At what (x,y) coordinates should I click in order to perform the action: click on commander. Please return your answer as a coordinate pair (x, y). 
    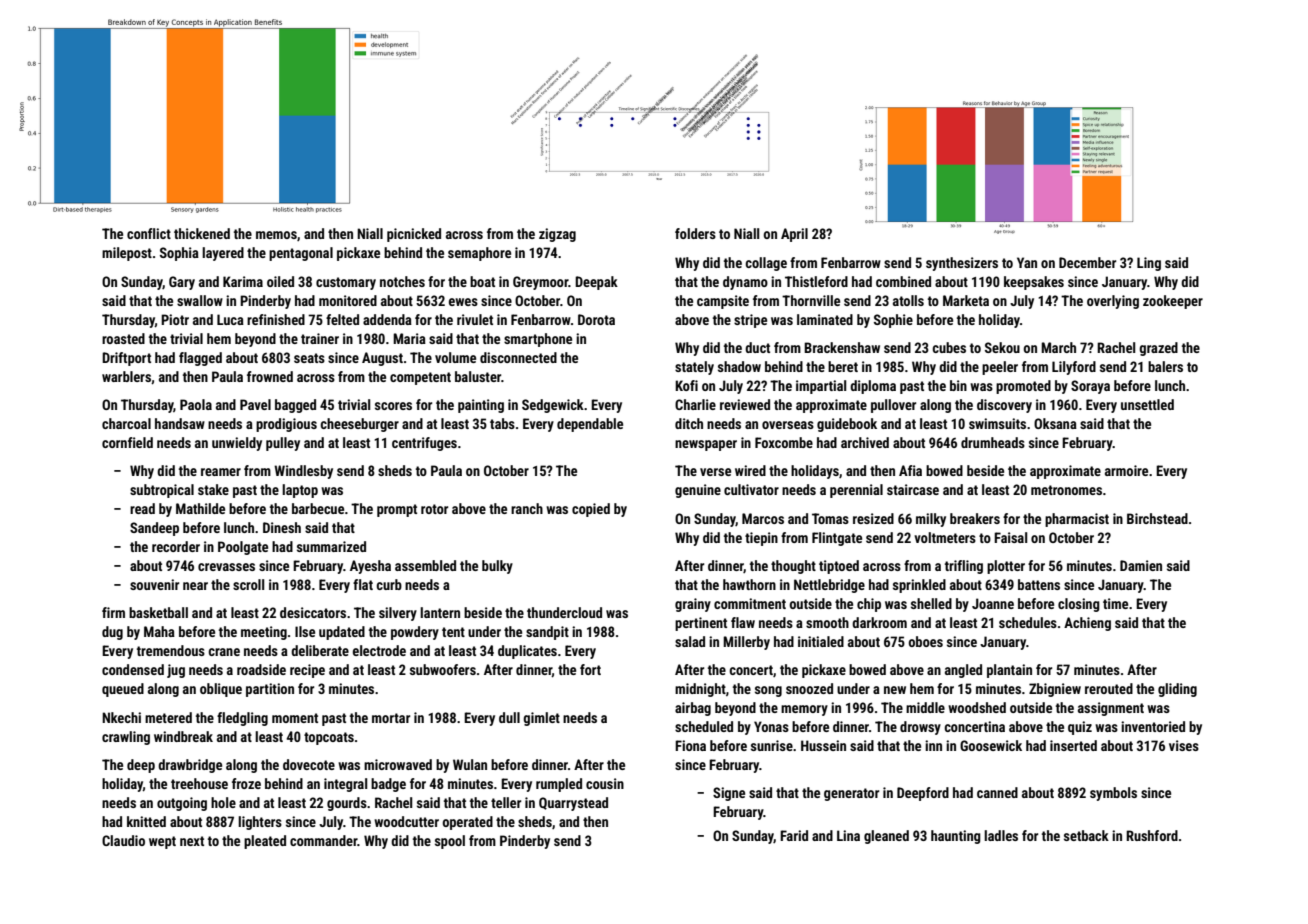
    Looking at the image, I should click on (323, 840).
